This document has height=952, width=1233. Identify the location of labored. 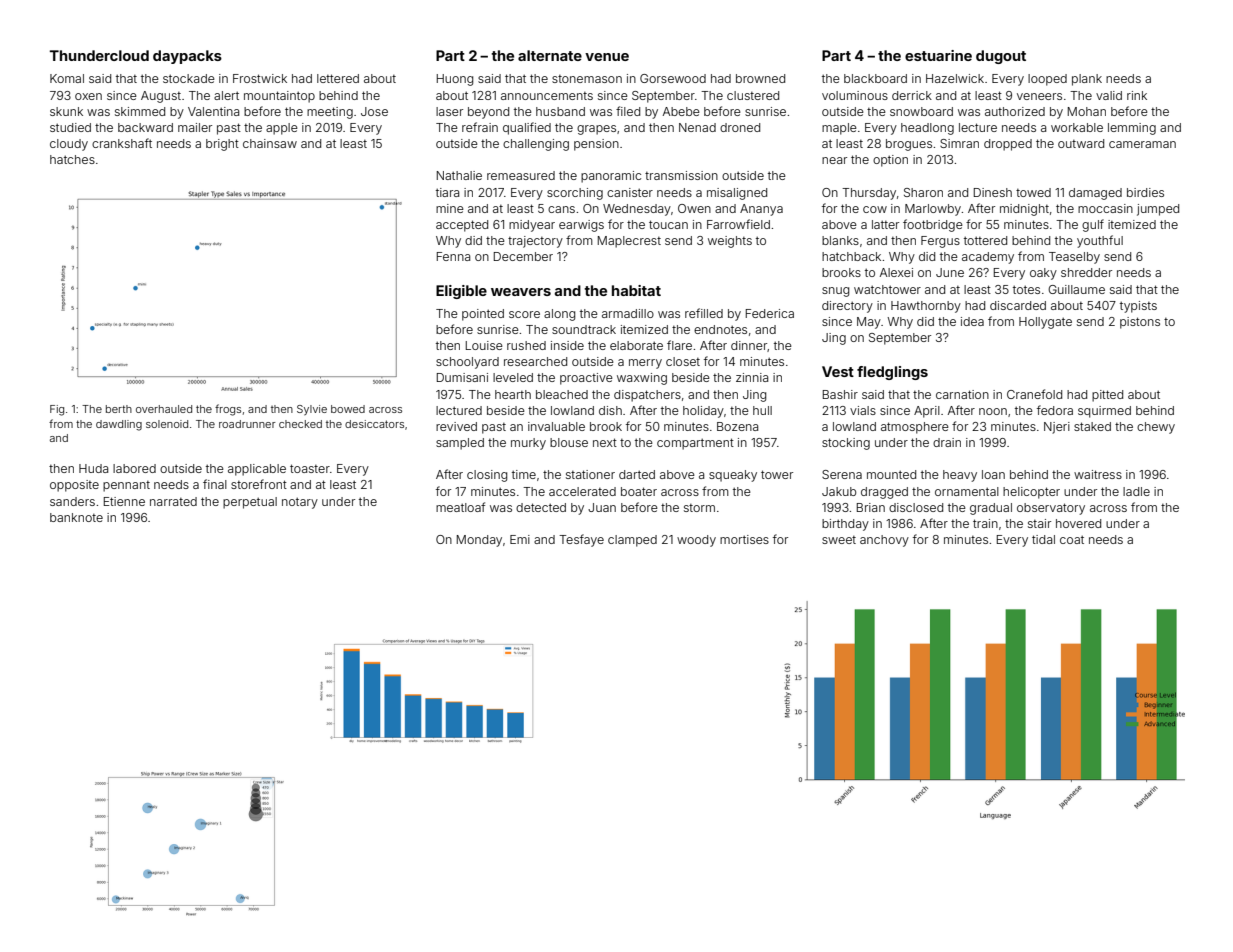
(134, 468).
